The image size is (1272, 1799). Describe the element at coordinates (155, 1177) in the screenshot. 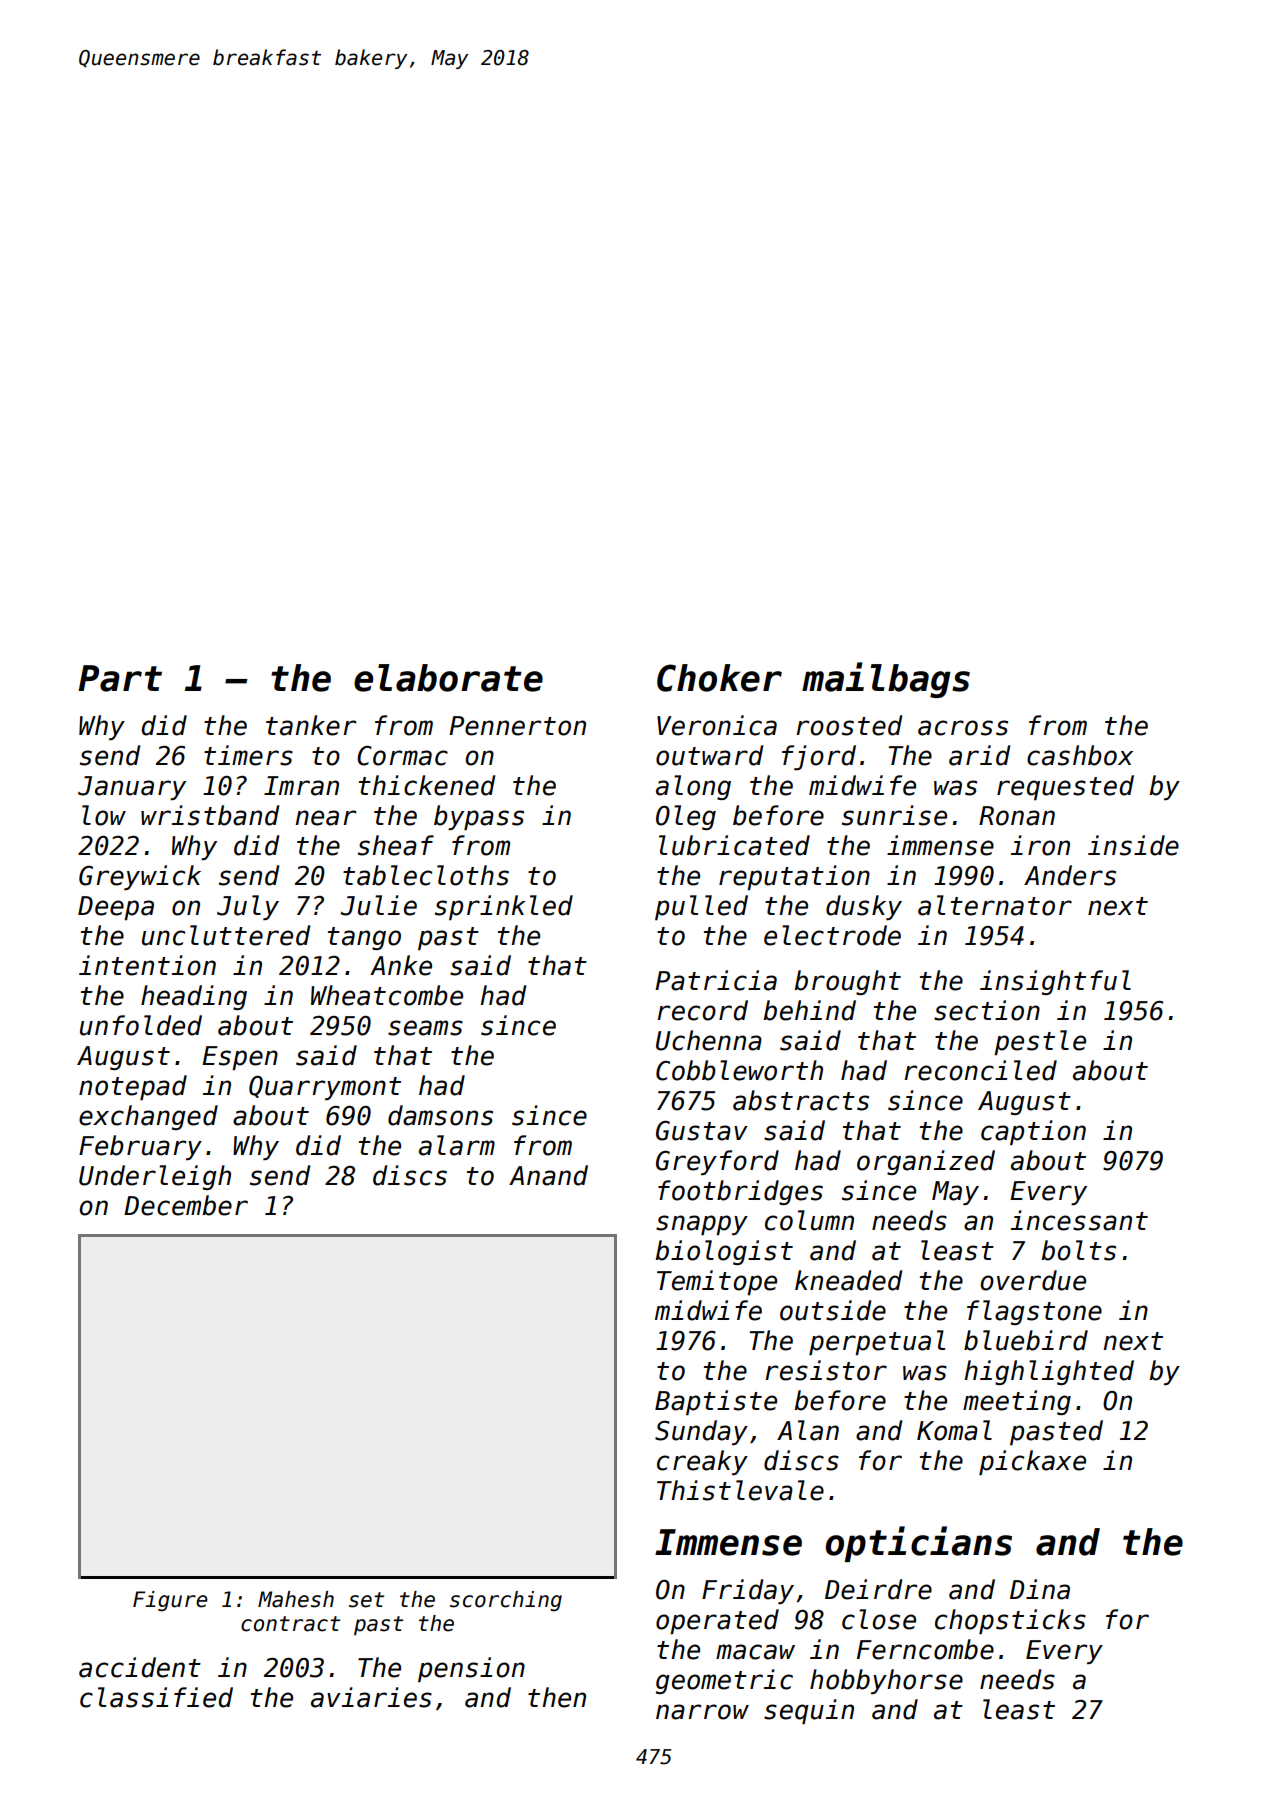

I see `Underleigh` at that location.
